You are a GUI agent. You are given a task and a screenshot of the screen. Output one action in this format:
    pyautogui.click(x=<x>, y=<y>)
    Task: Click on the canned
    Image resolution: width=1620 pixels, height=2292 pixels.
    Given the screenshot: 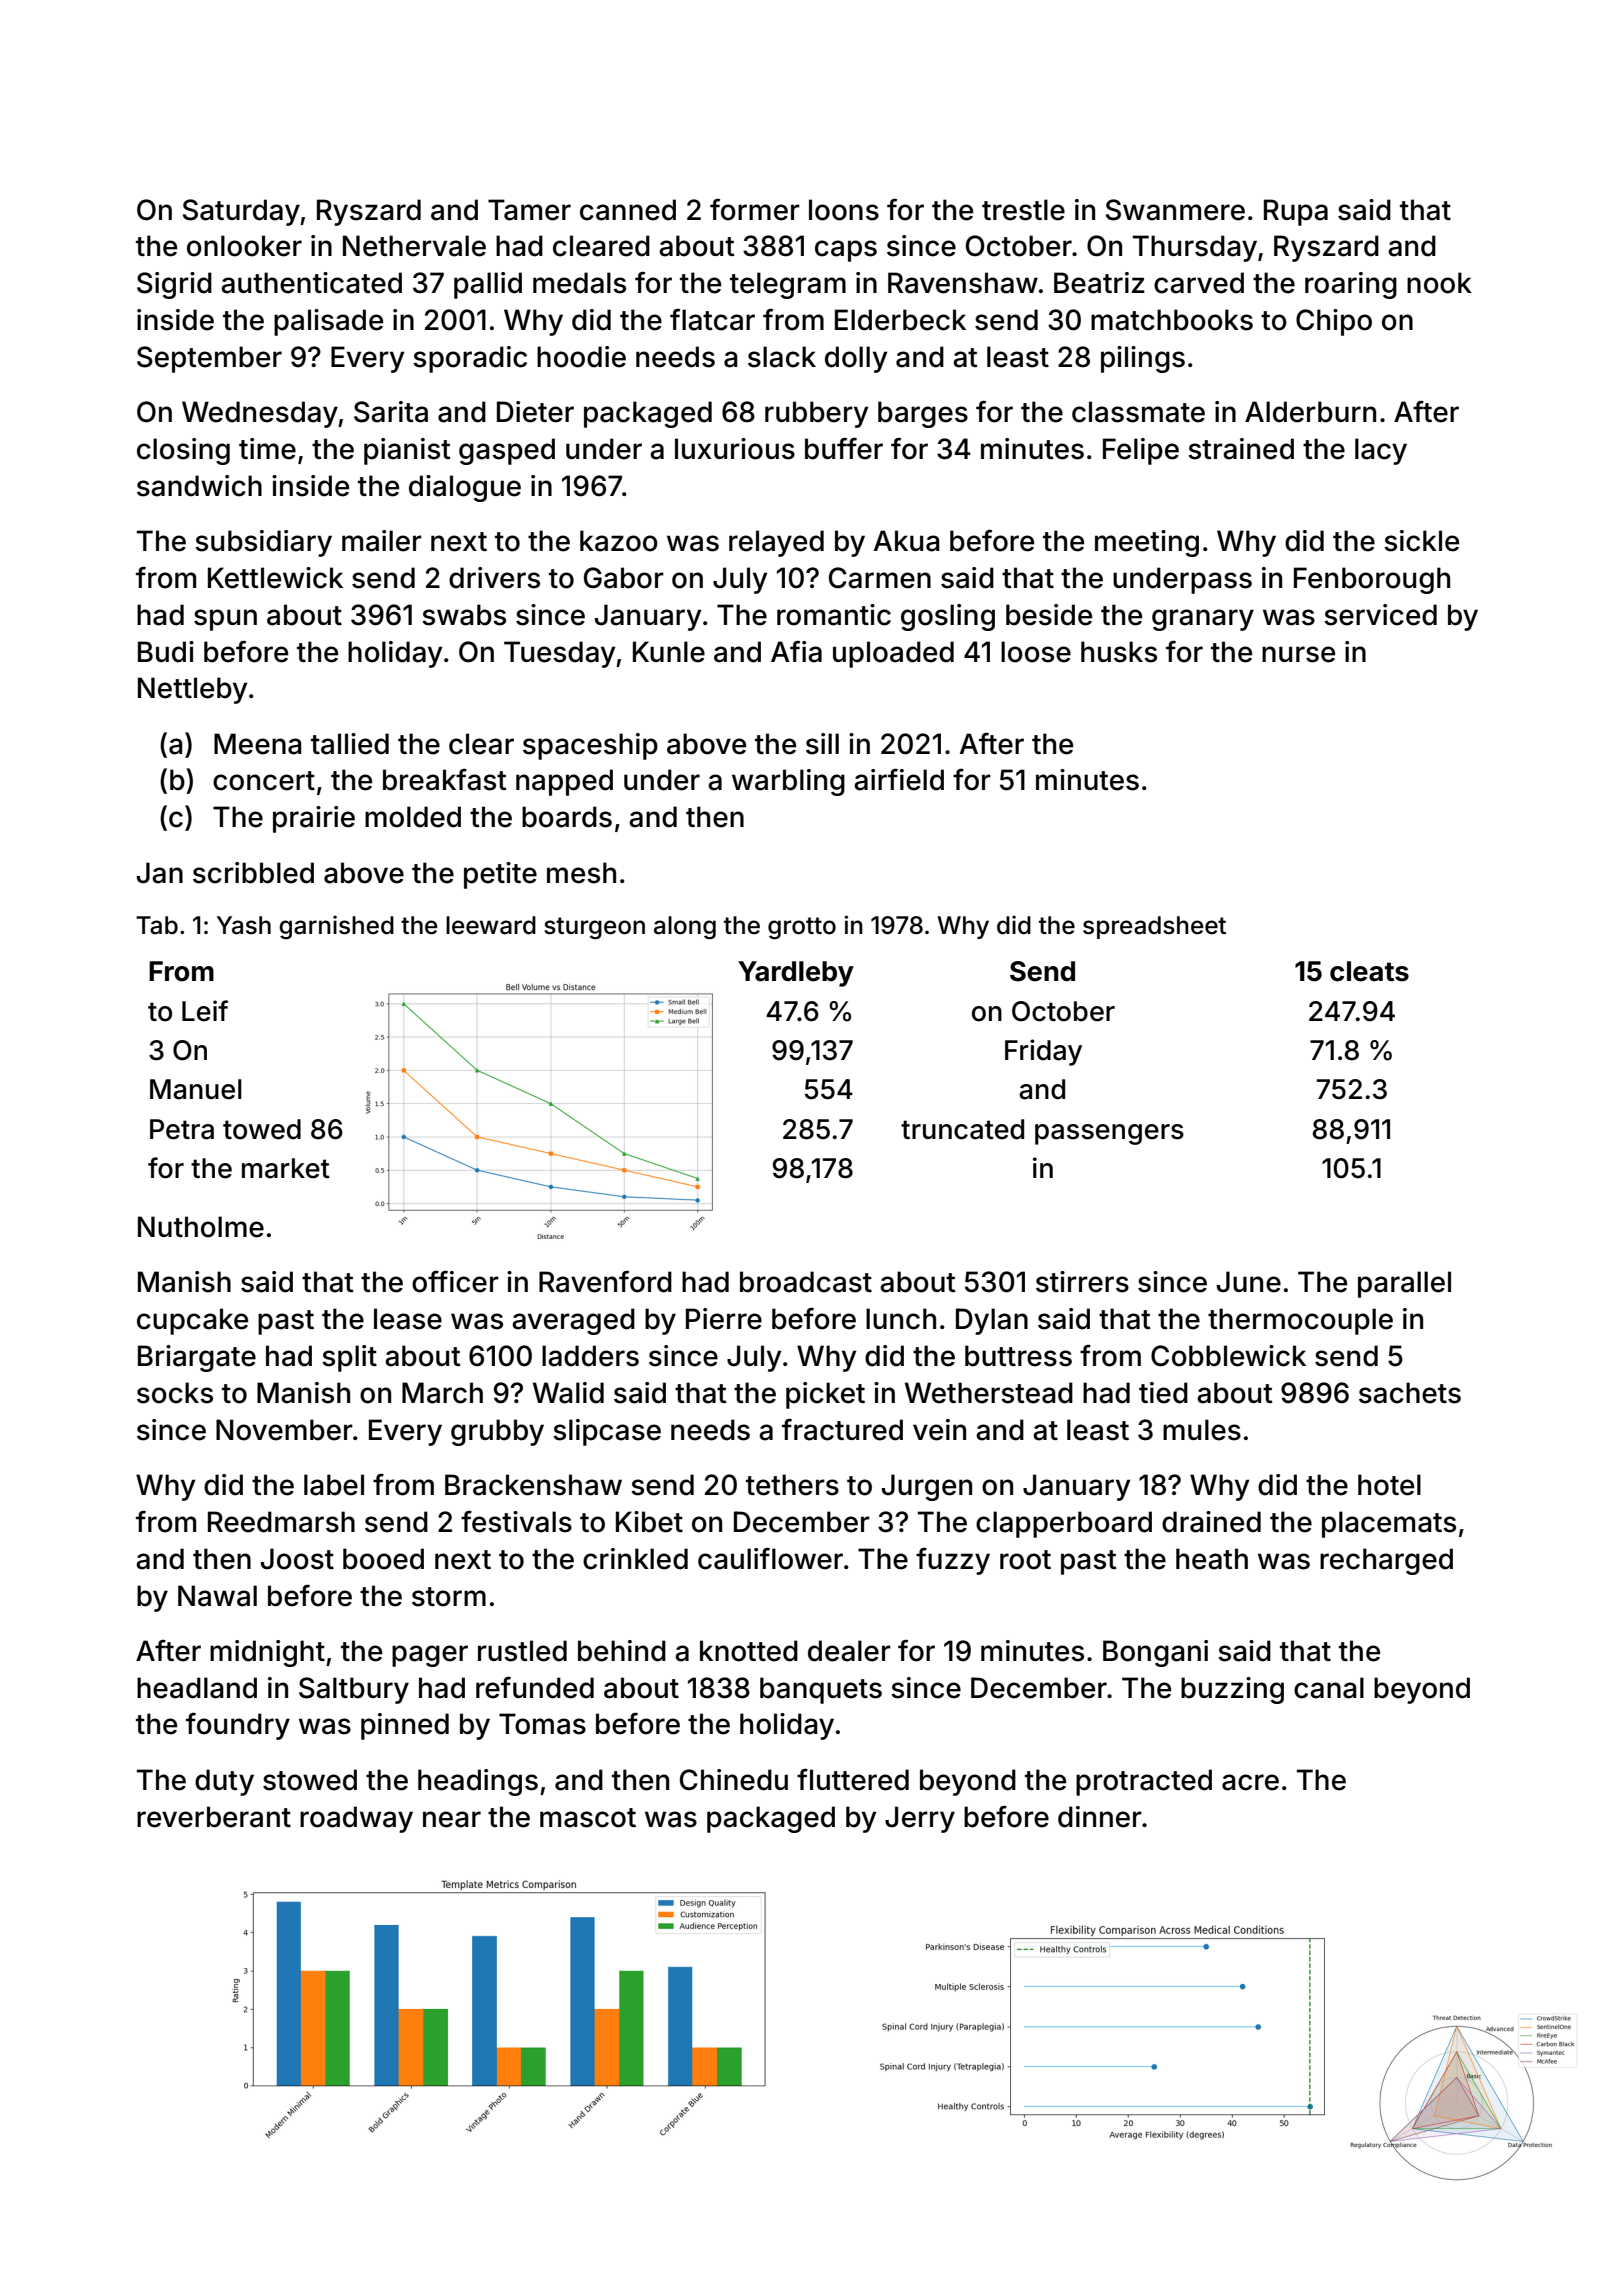 What is the action you would take?
    pyautogui.click(x=628, y=210)
